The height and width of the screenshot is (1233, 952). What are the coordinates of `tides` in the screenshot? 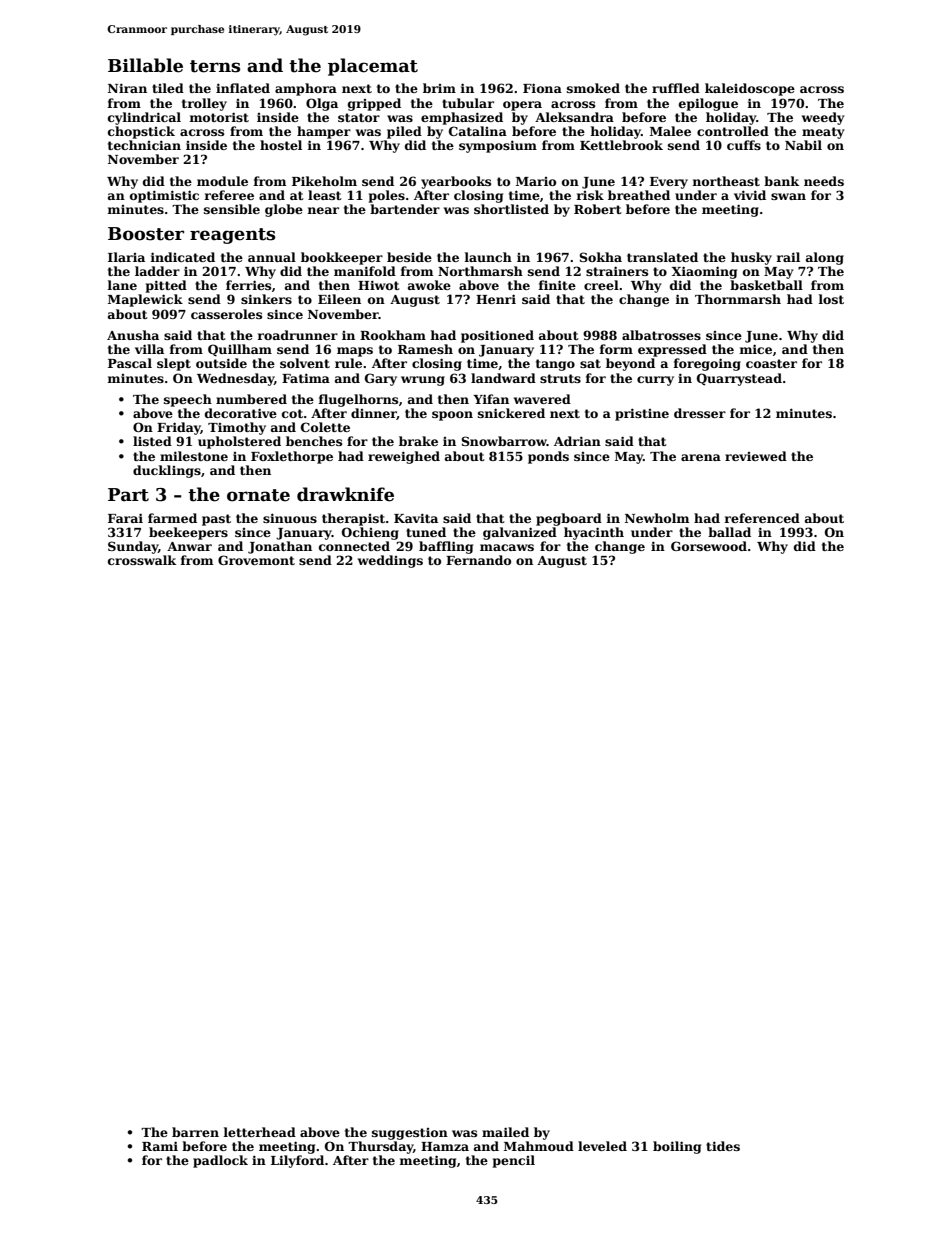 It's located at (723, 1146).
